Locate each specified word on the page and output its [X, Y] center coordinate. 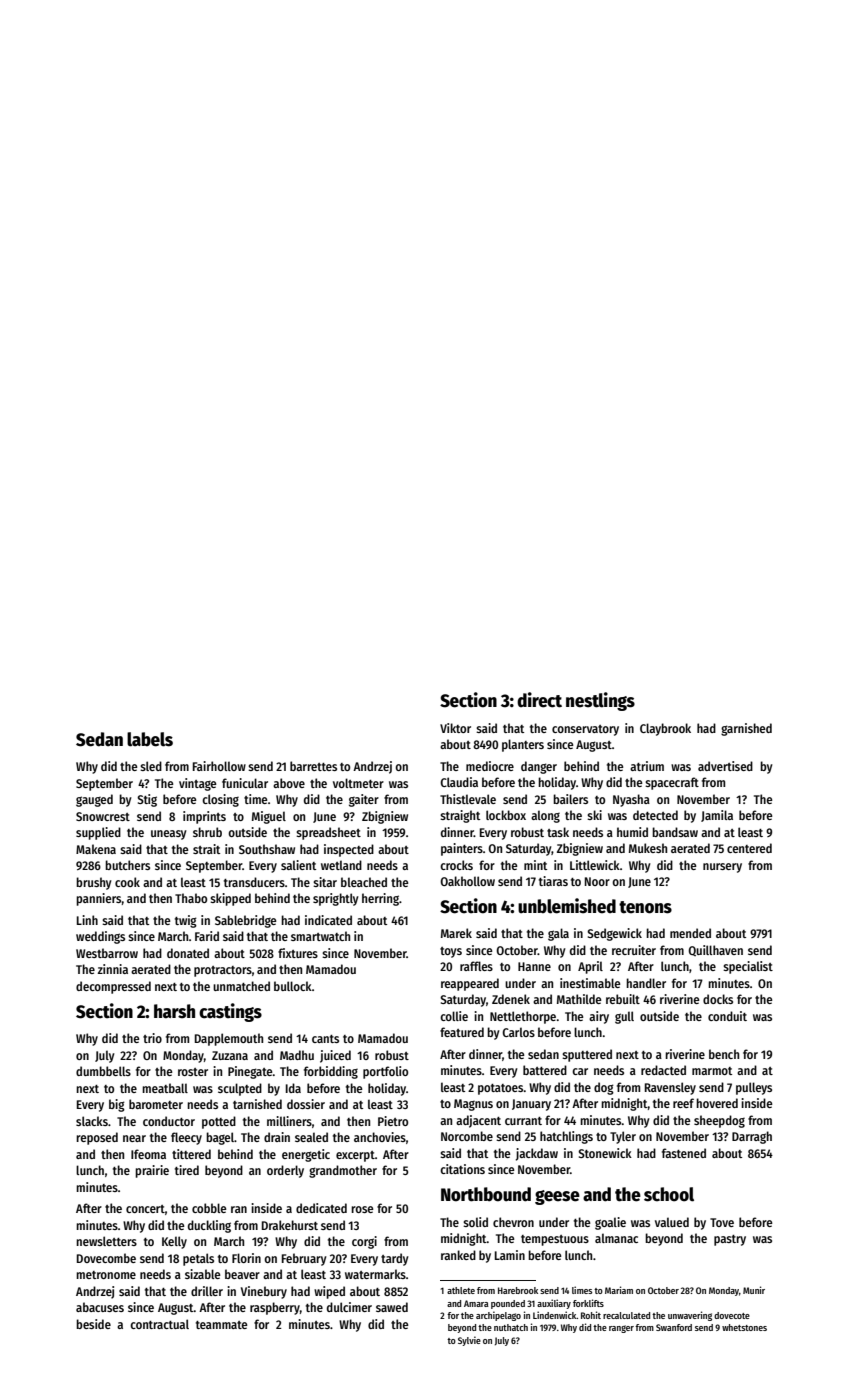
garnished [746, 729]
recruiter [634, 950]
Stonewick [605, 1153]
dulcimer [349, 1307]
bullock [293, 986]
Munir [754, 1290]
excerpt [355, 1156]
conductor [169, 1121]
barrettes [313, 766]
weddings [100, 937]
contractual [159, 1324]
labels [150, 739]
